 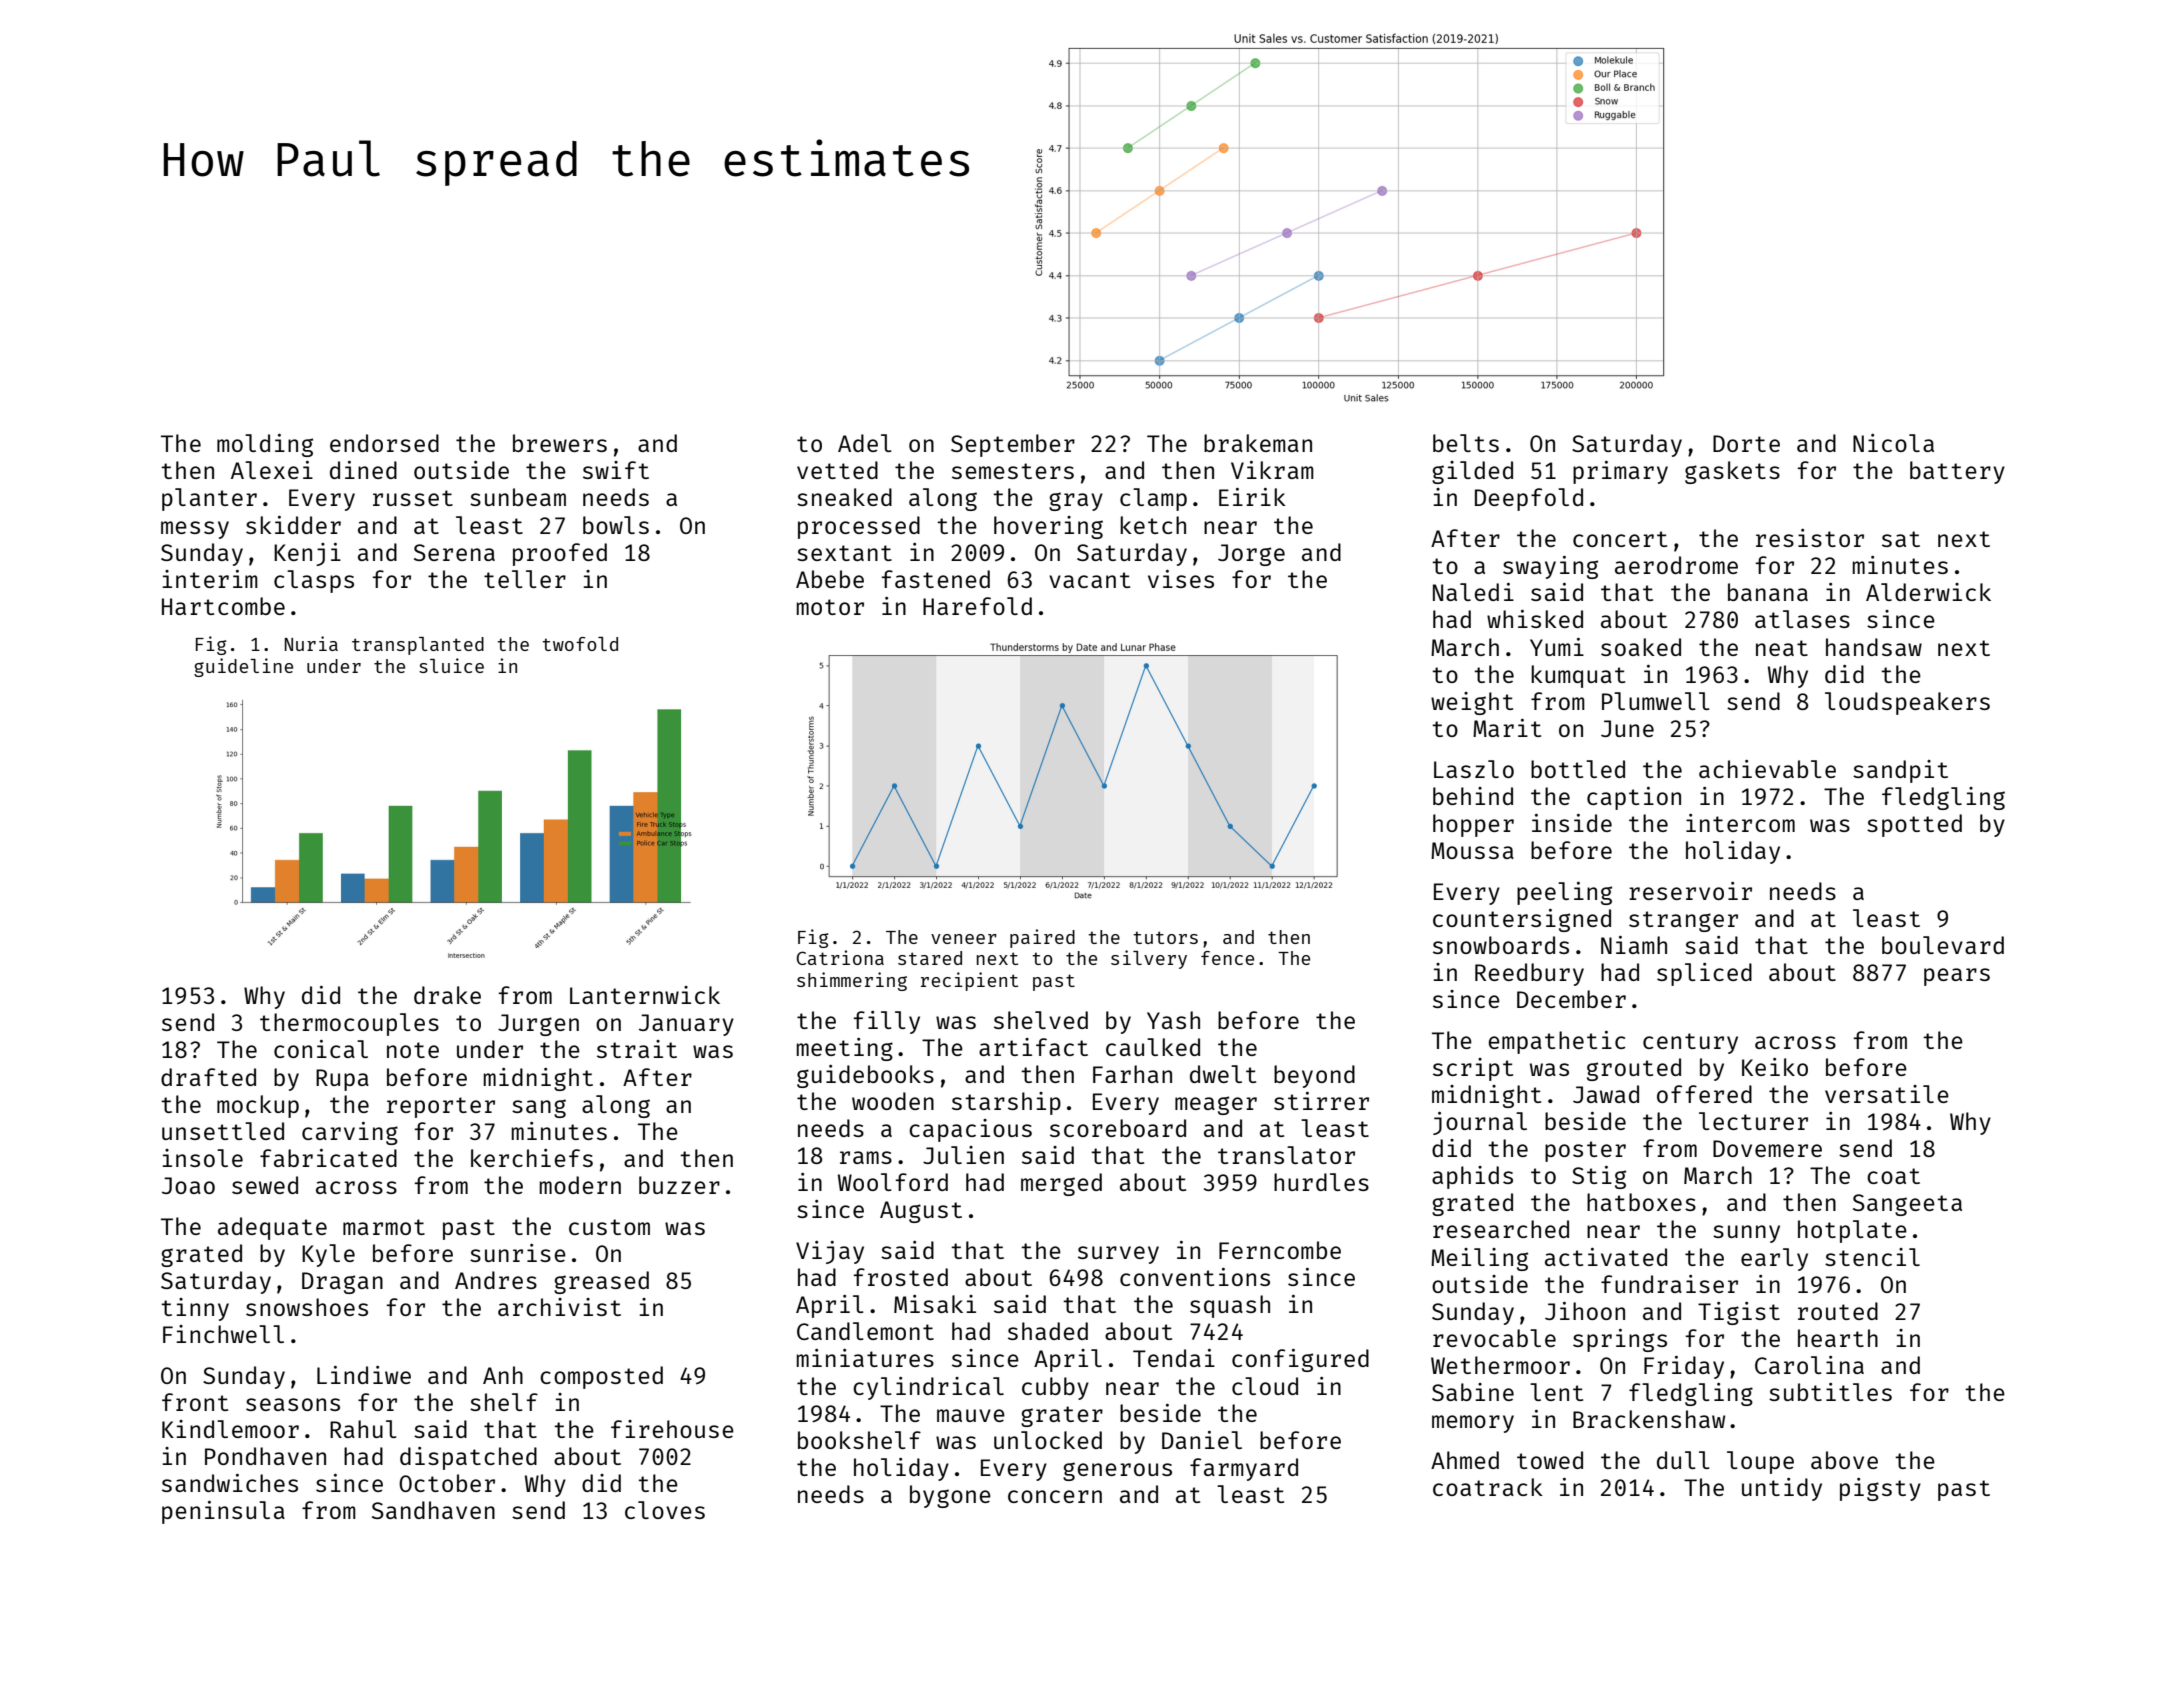 What do you see at coordinates (859, 527) in the page?
I see `processed` at bounding box center [859, 527].
